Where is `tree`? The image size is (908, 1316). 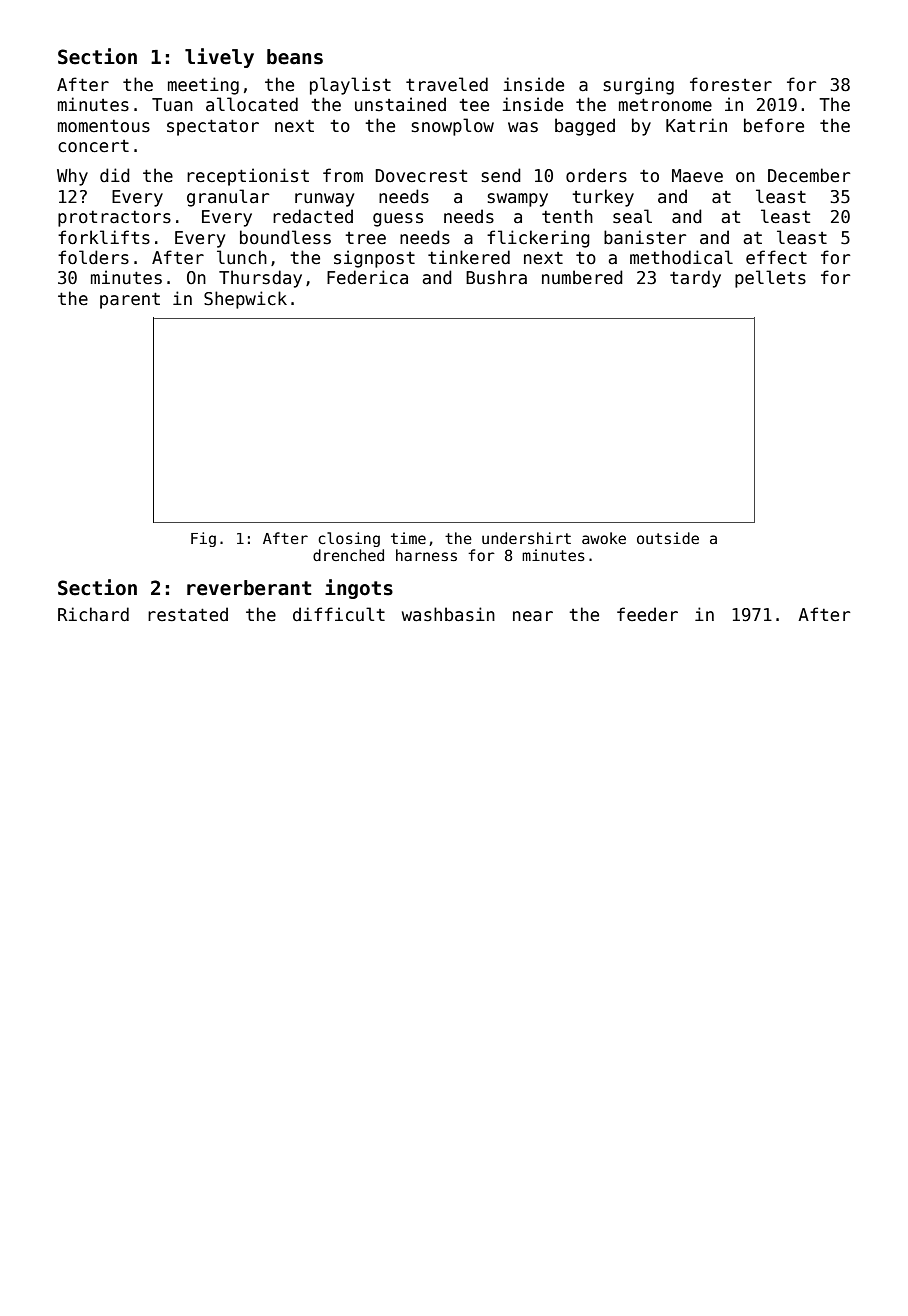
tree is located at coordinates (365, 238).
